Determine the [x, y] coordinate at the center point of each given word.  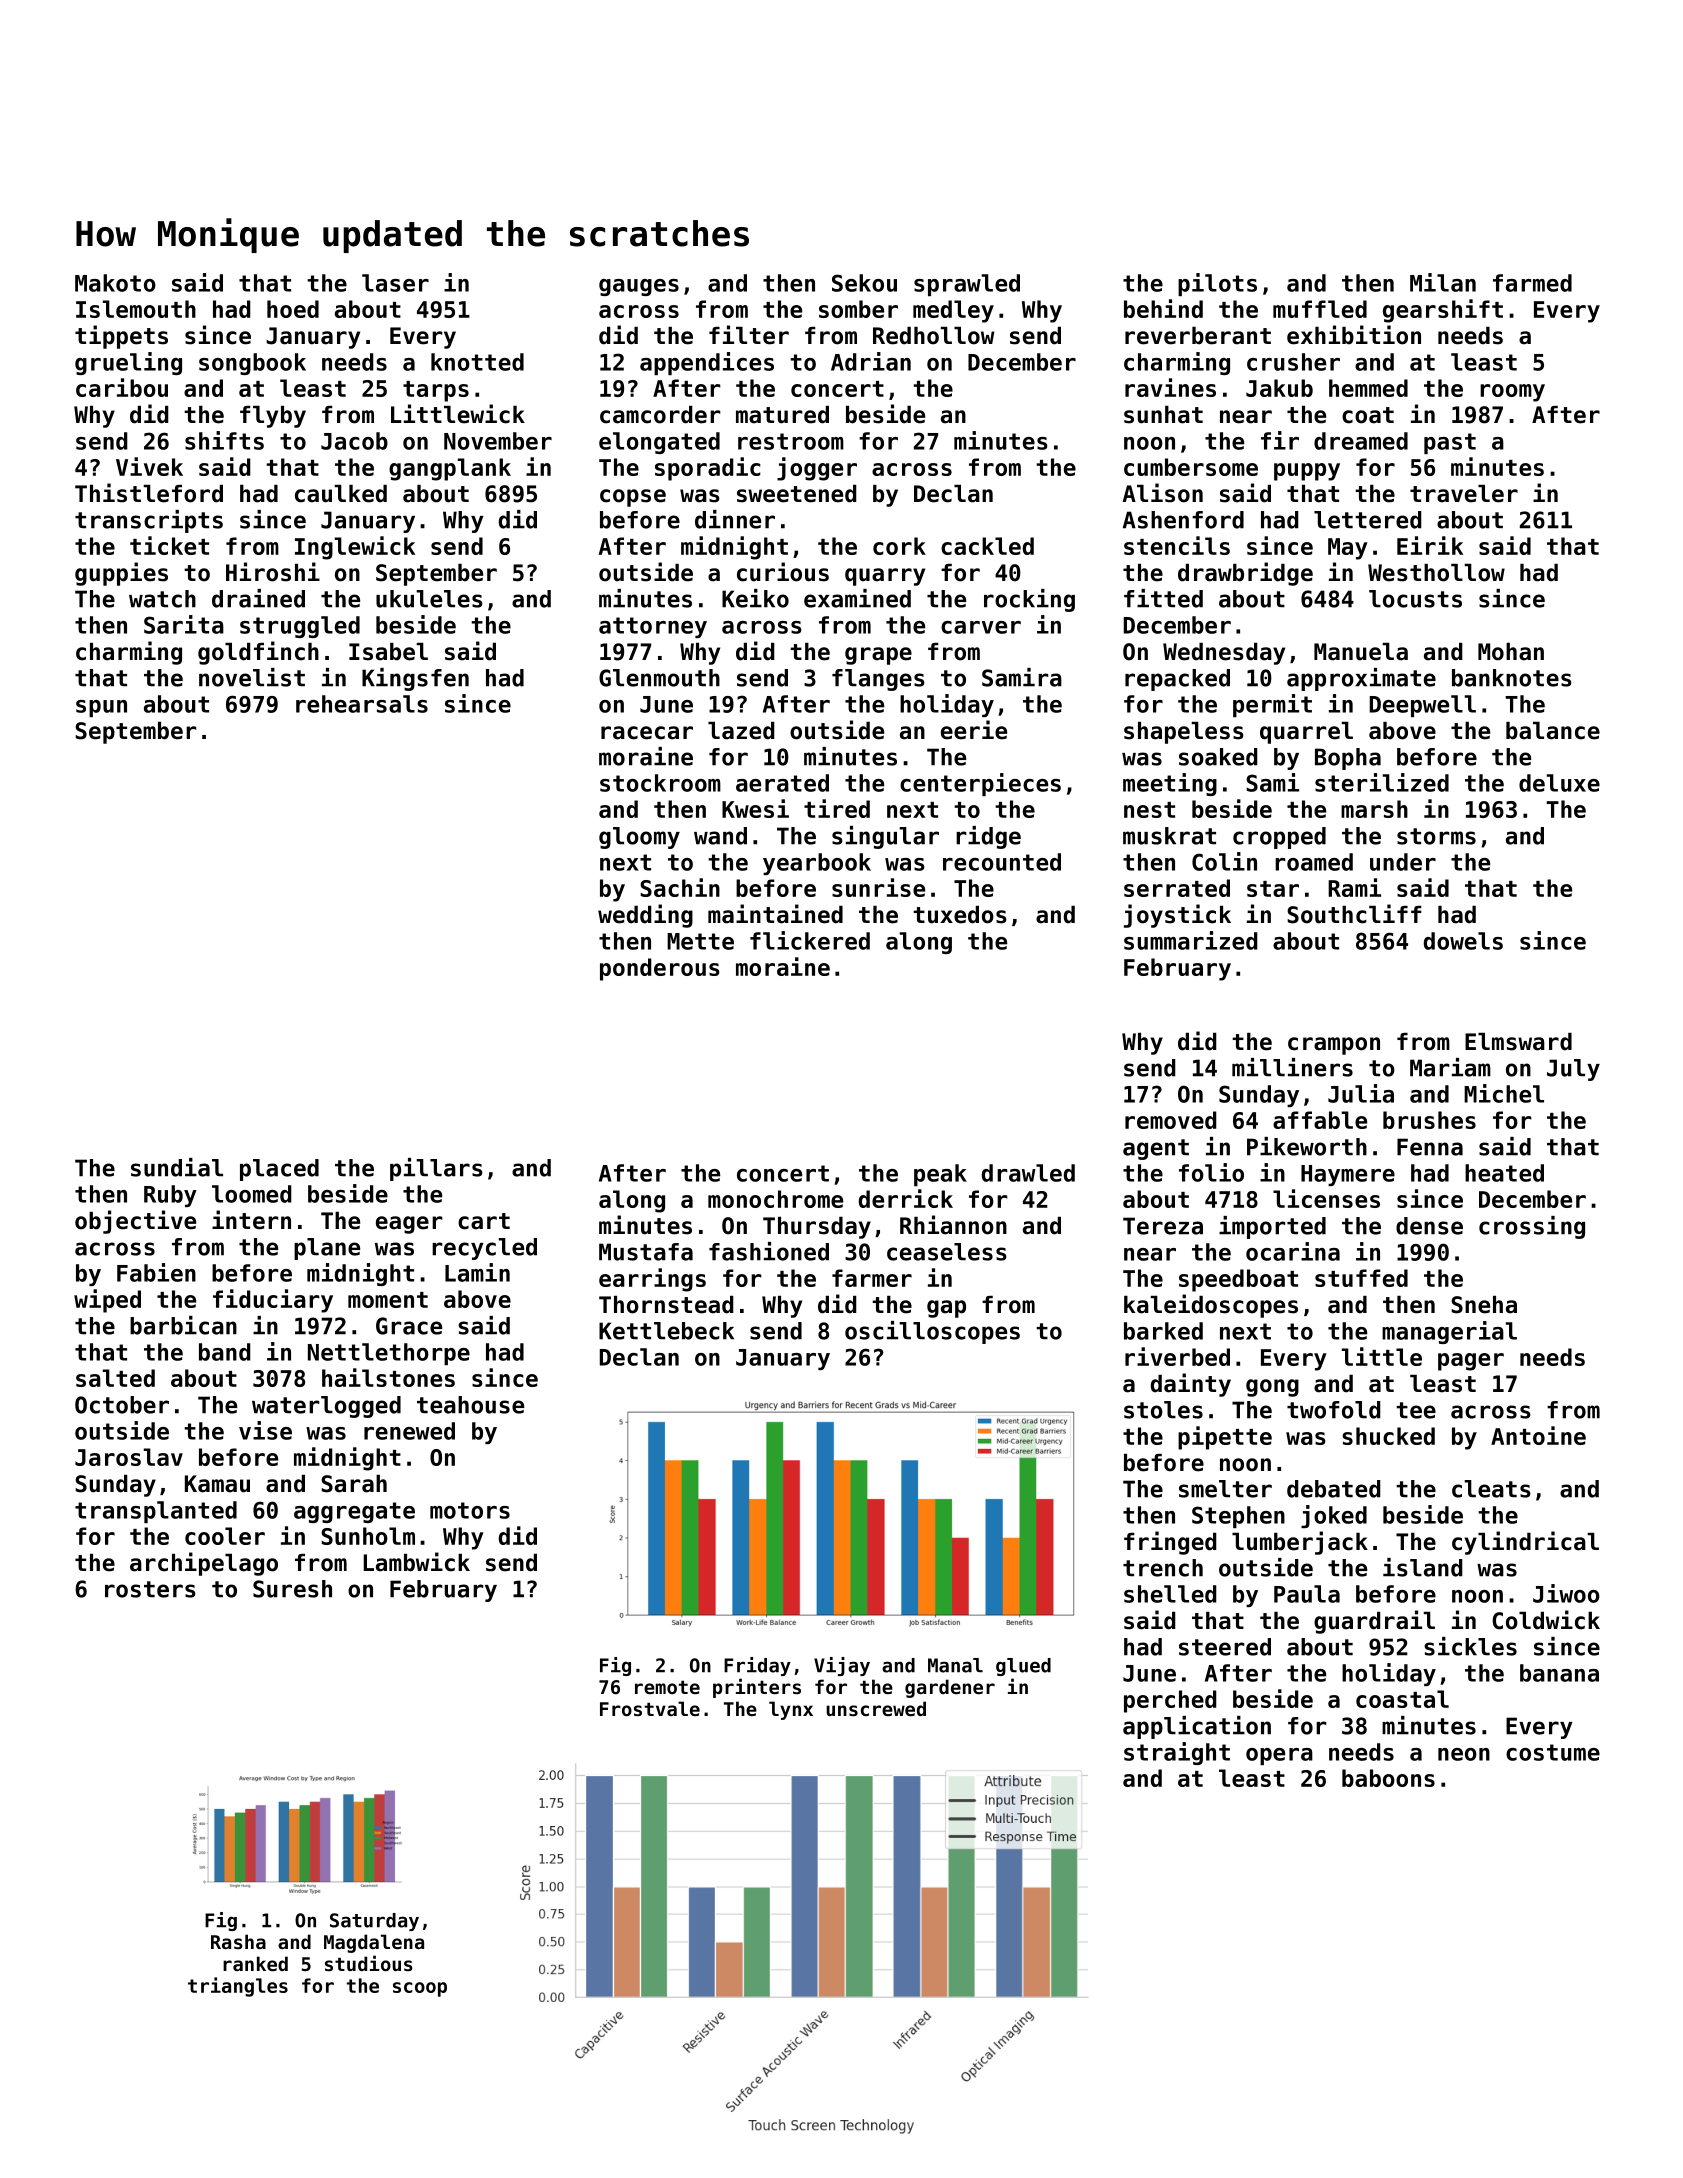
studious [369, 1963]
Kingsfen [415, 679]
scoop [420, 1989]
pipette [1225, 1438]
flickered [810, 940]
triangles [238, 1987]
